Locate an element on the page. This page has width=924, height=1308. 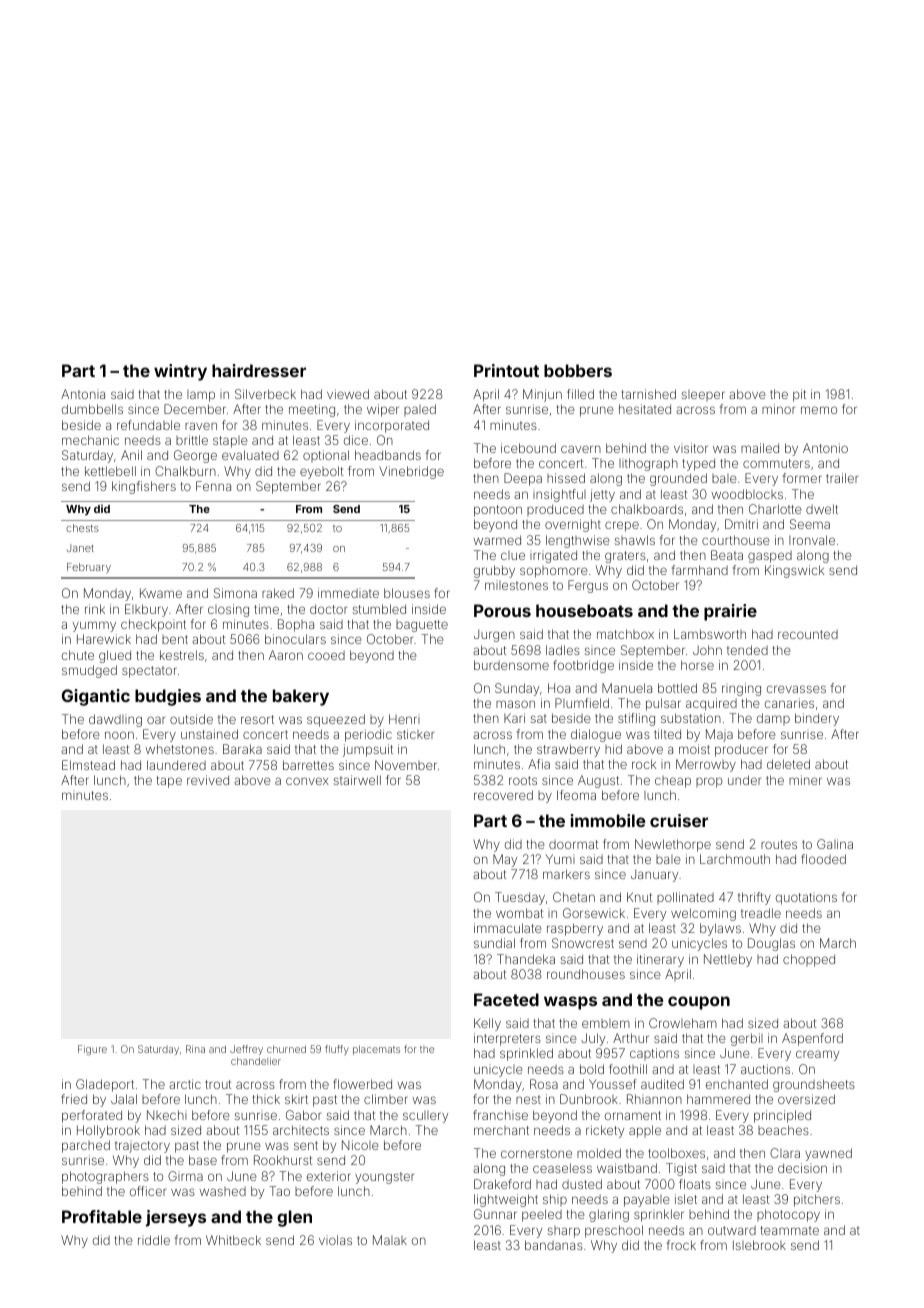
tape is located at coordinates (169, 782).
